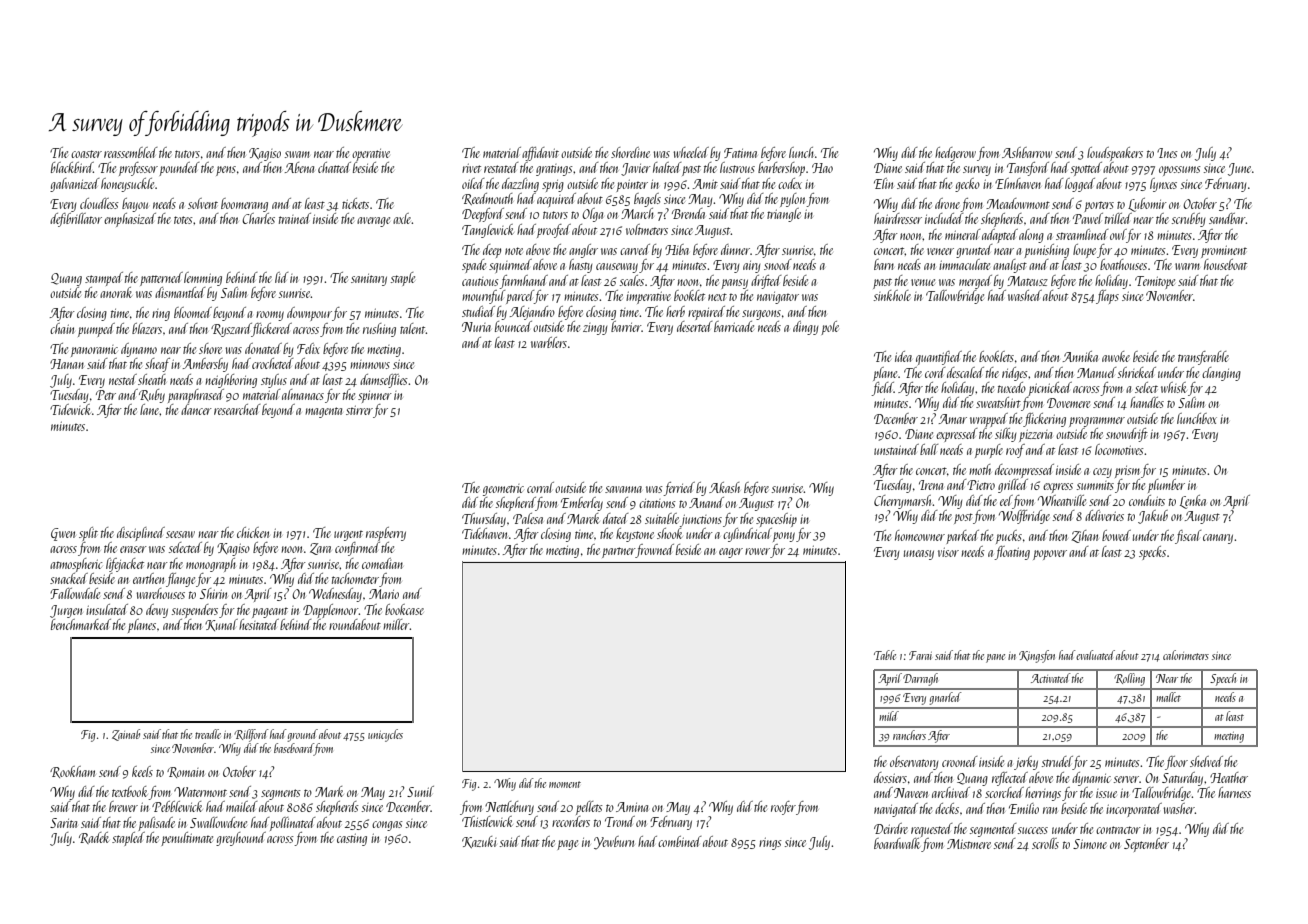 Image resolution: width=1308 pixels, height=924 pixels. What do you see at coordinates (995, 658) in the page?
I see `pane` at bounding box center [995, 658].
